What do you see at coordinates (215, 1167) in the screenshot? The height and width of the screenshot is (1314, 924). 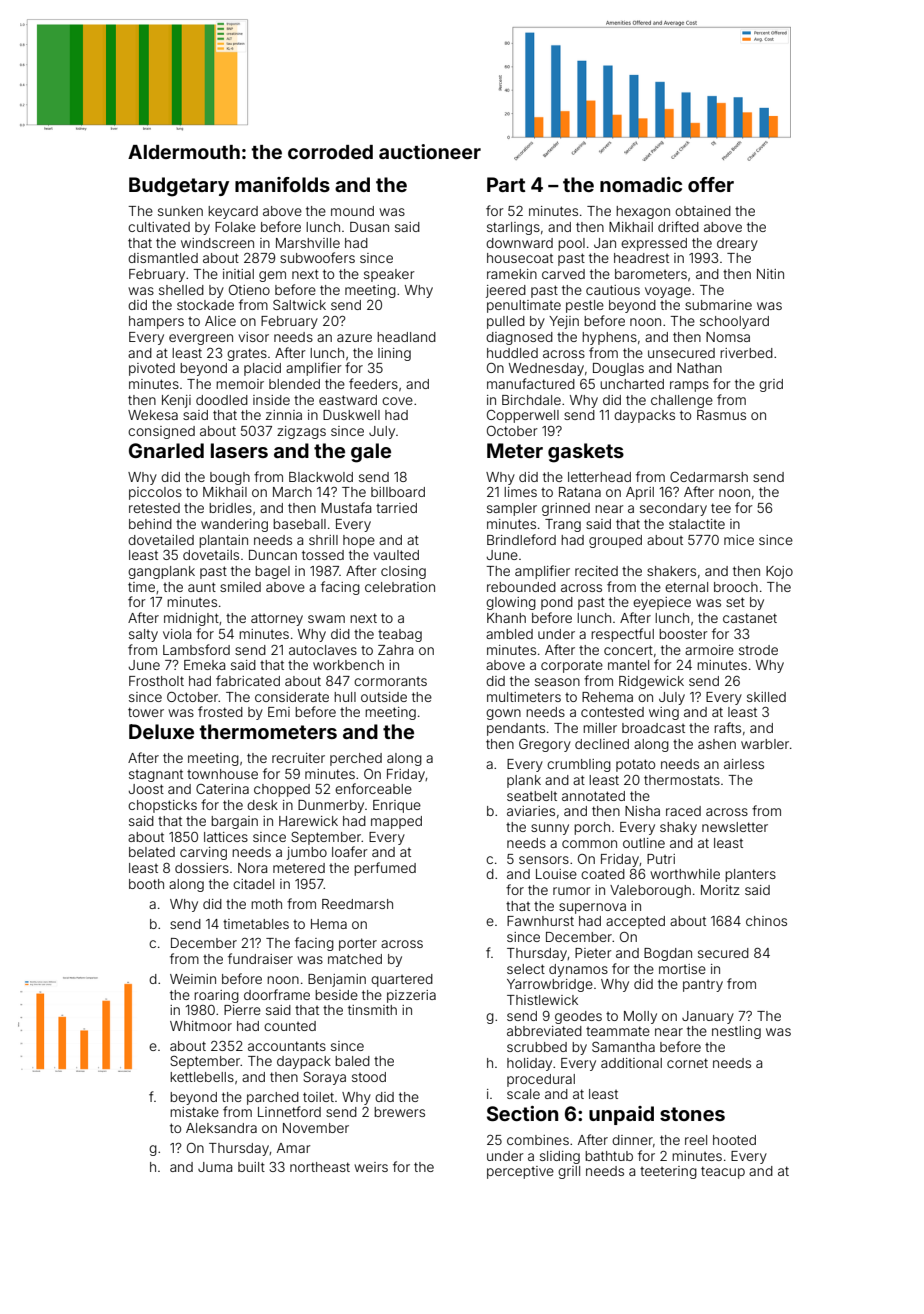 I see `Juma` at bounding box center [215, 1167].
